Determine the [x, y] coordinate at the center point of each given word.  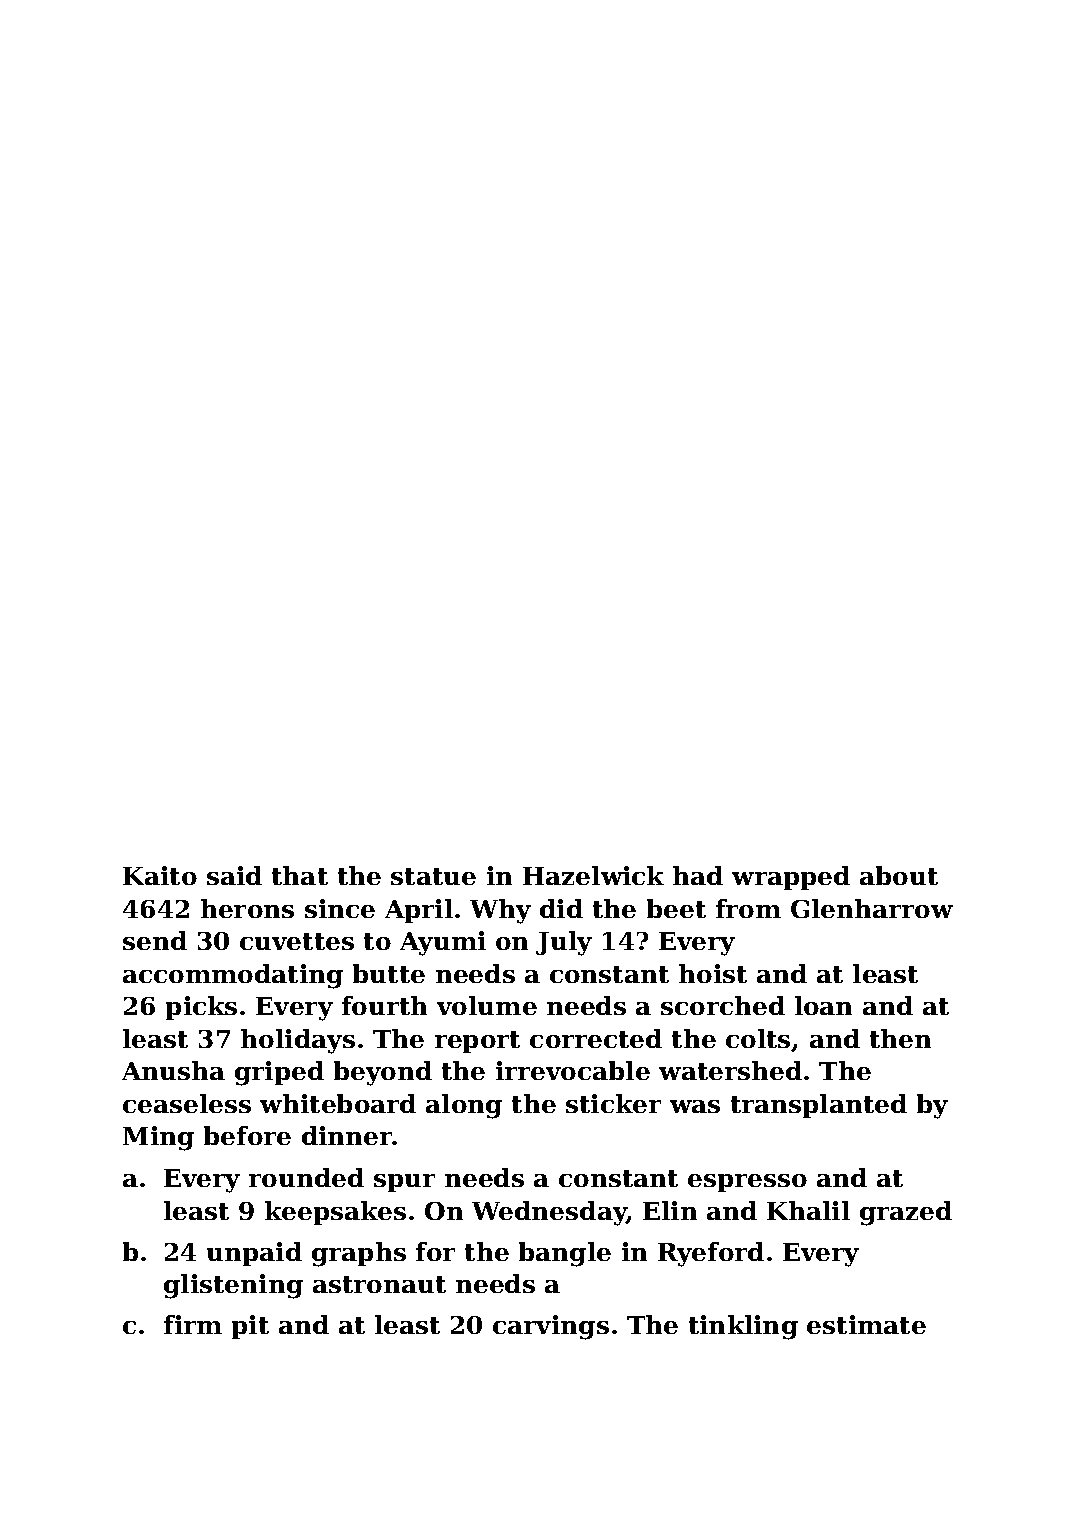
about [899, 875]
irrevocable [573, 1070]
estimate [866, 1324]
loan [823, 1005]
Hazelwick [593, 875]
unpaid [254, 1254]
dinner [347, 1135]
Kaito [160, 875]
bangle [565, 1254]
